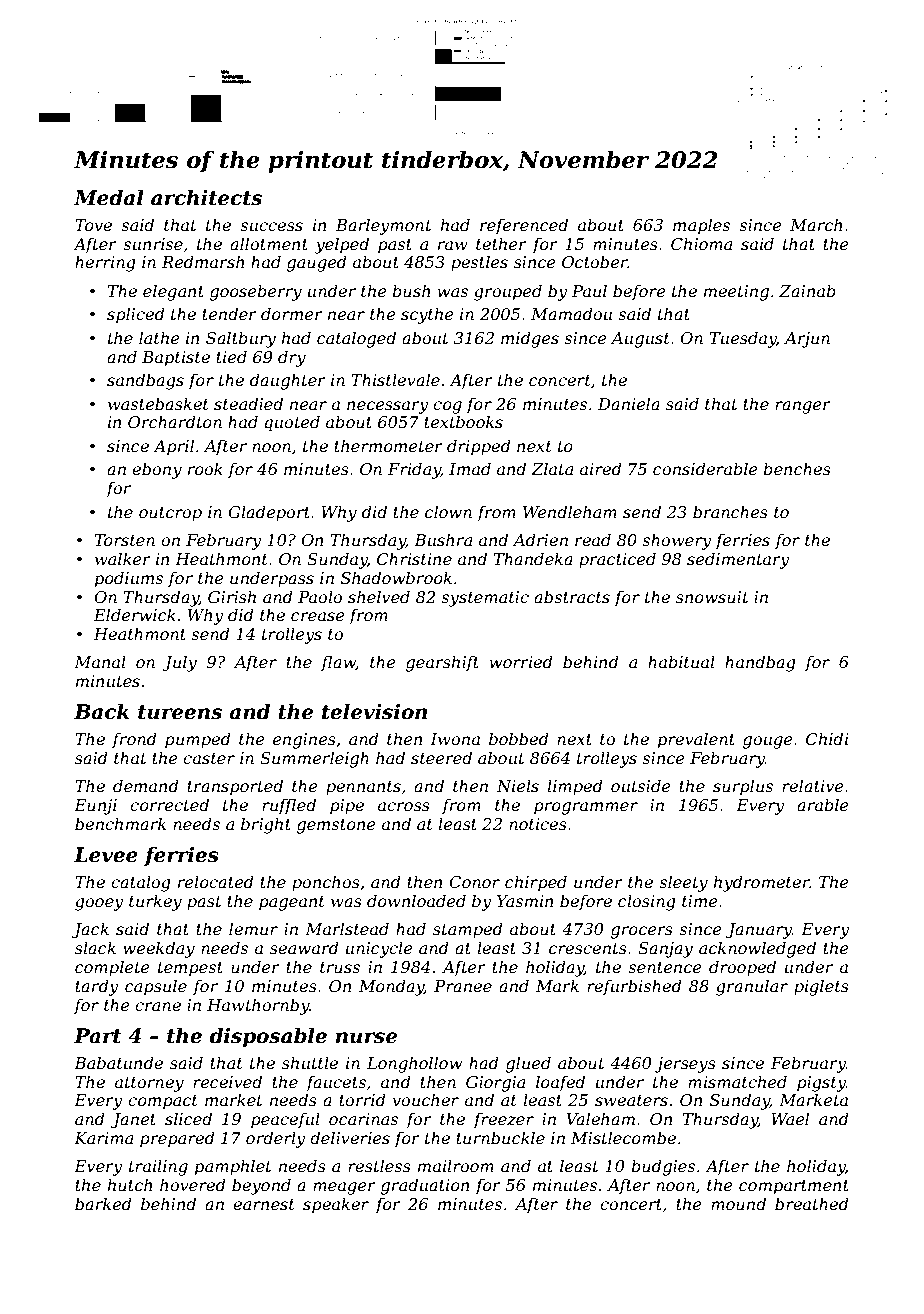  I want to click on pamphlet, so click(233, 1167).
